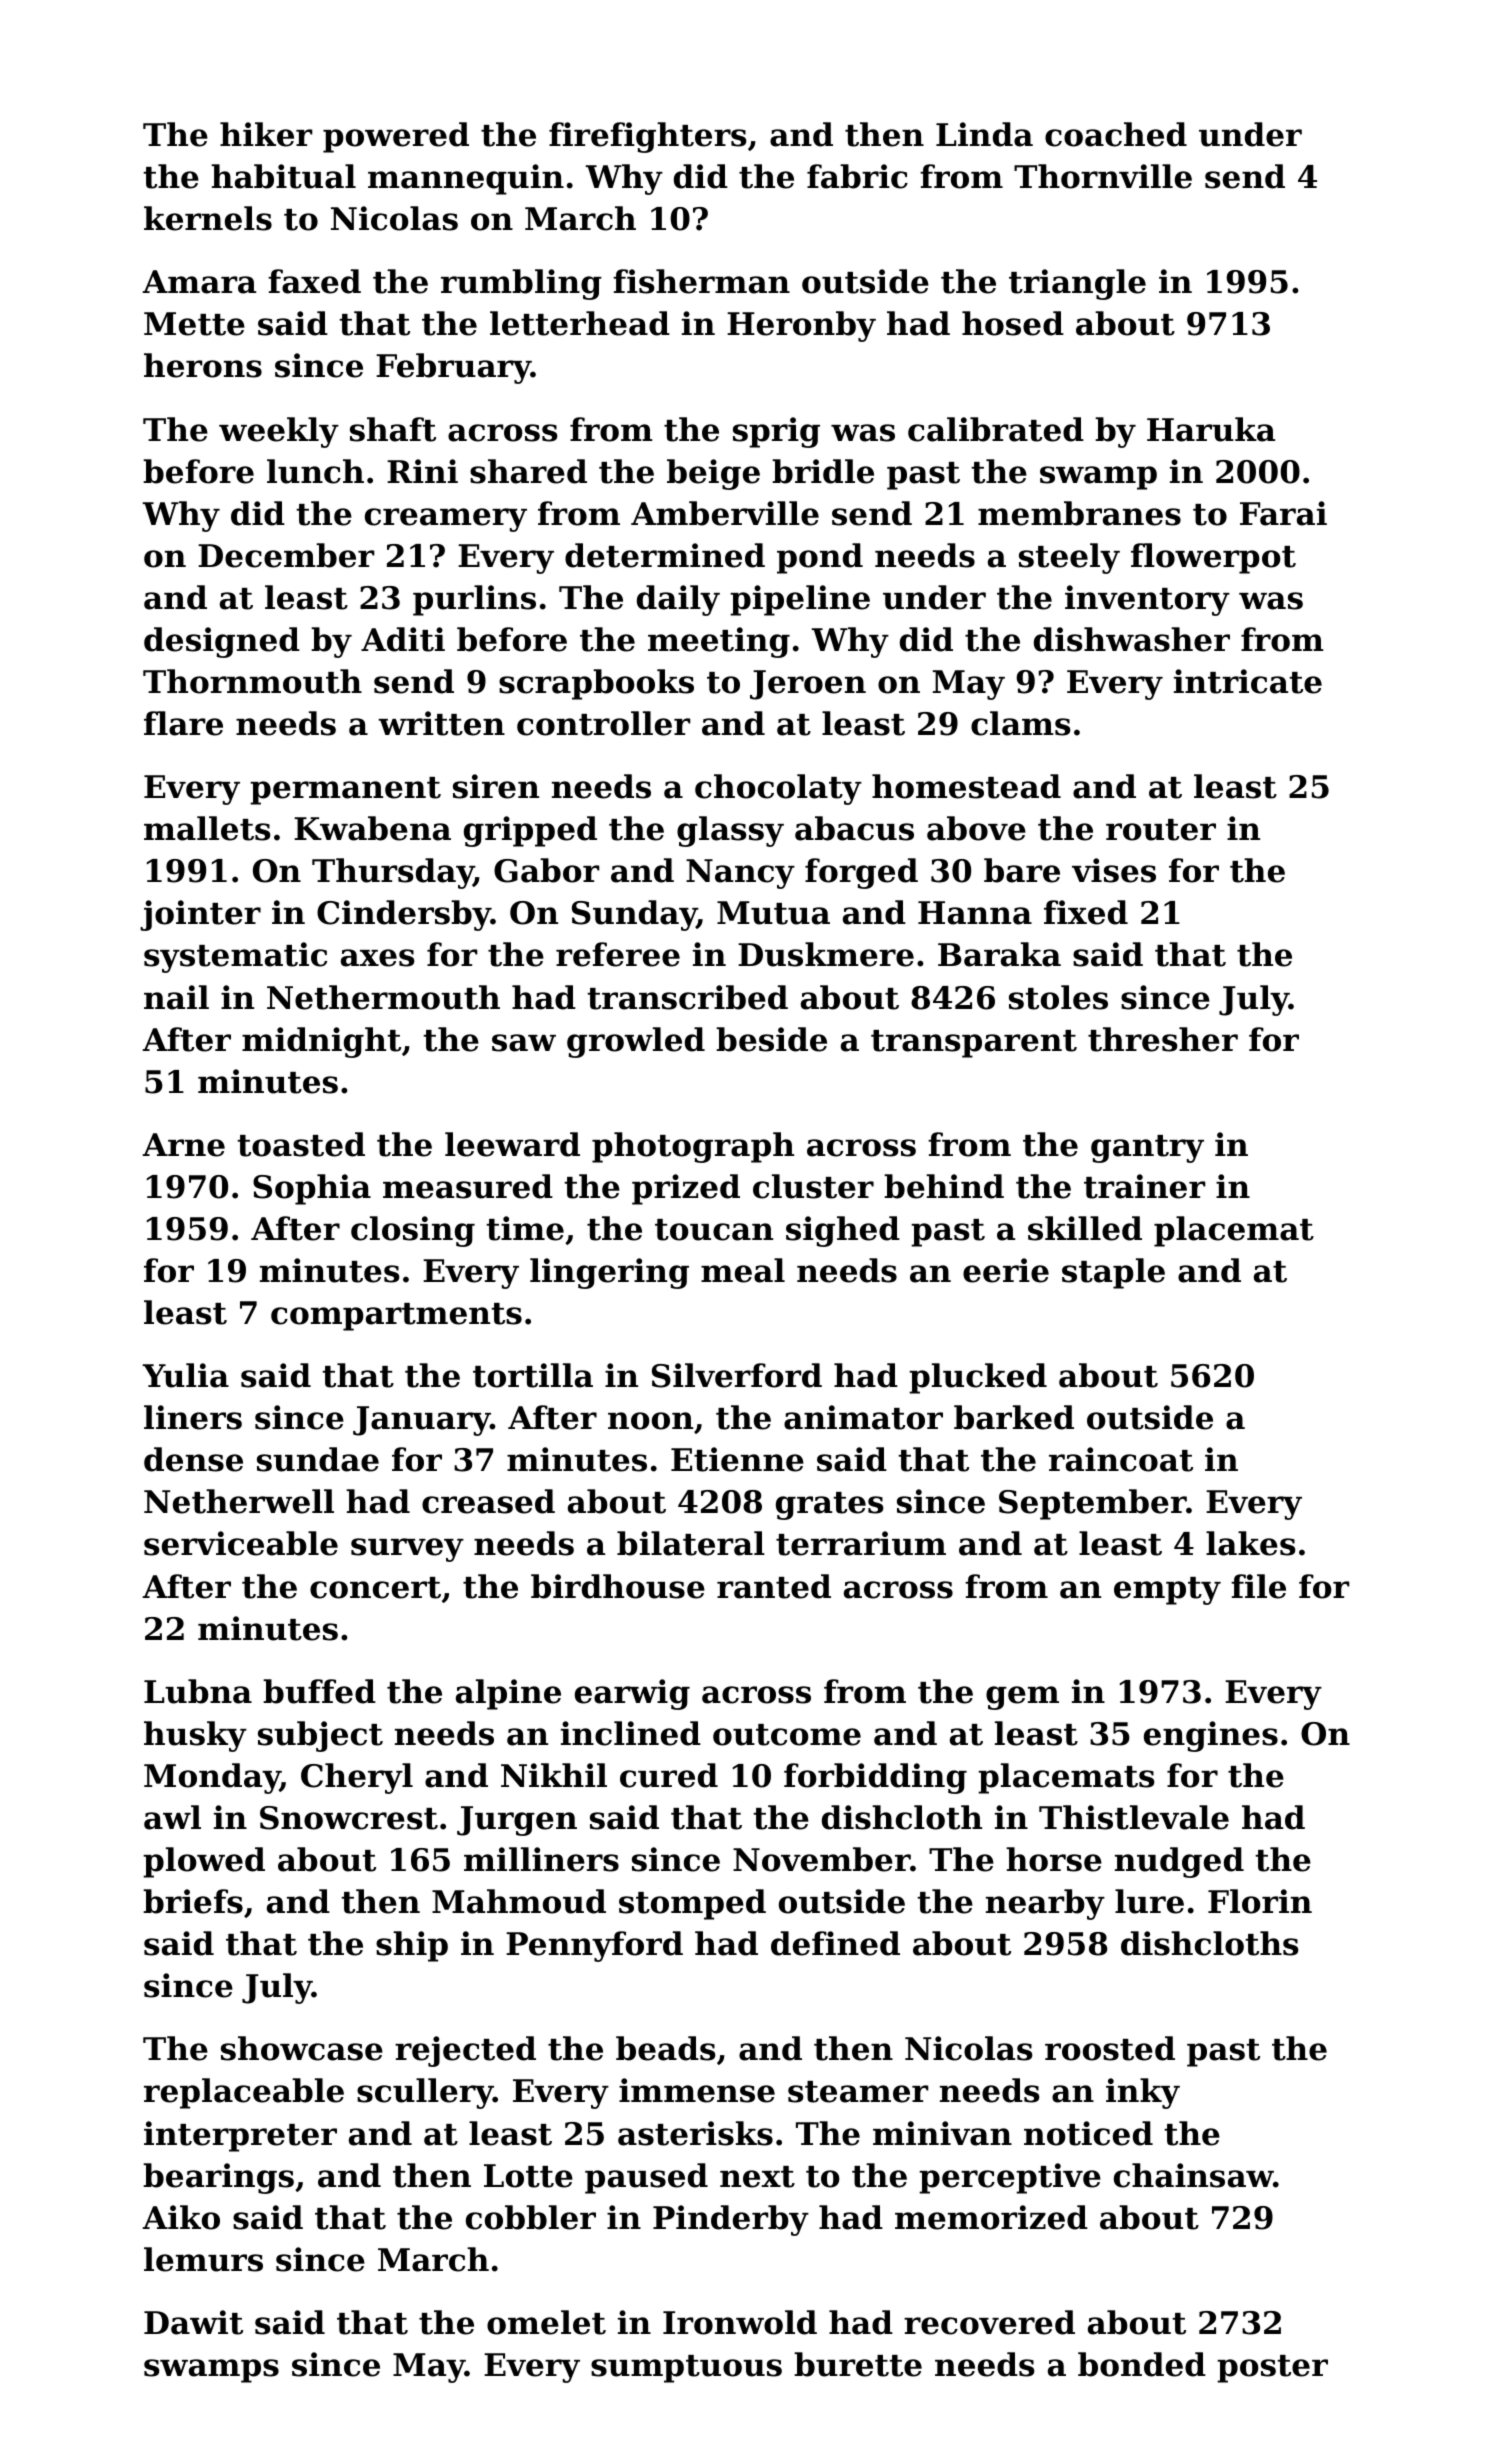  What do you see at coordinates (1211, 1736) in the image?
I see `engines` at bounding box center [1211, 1736].
